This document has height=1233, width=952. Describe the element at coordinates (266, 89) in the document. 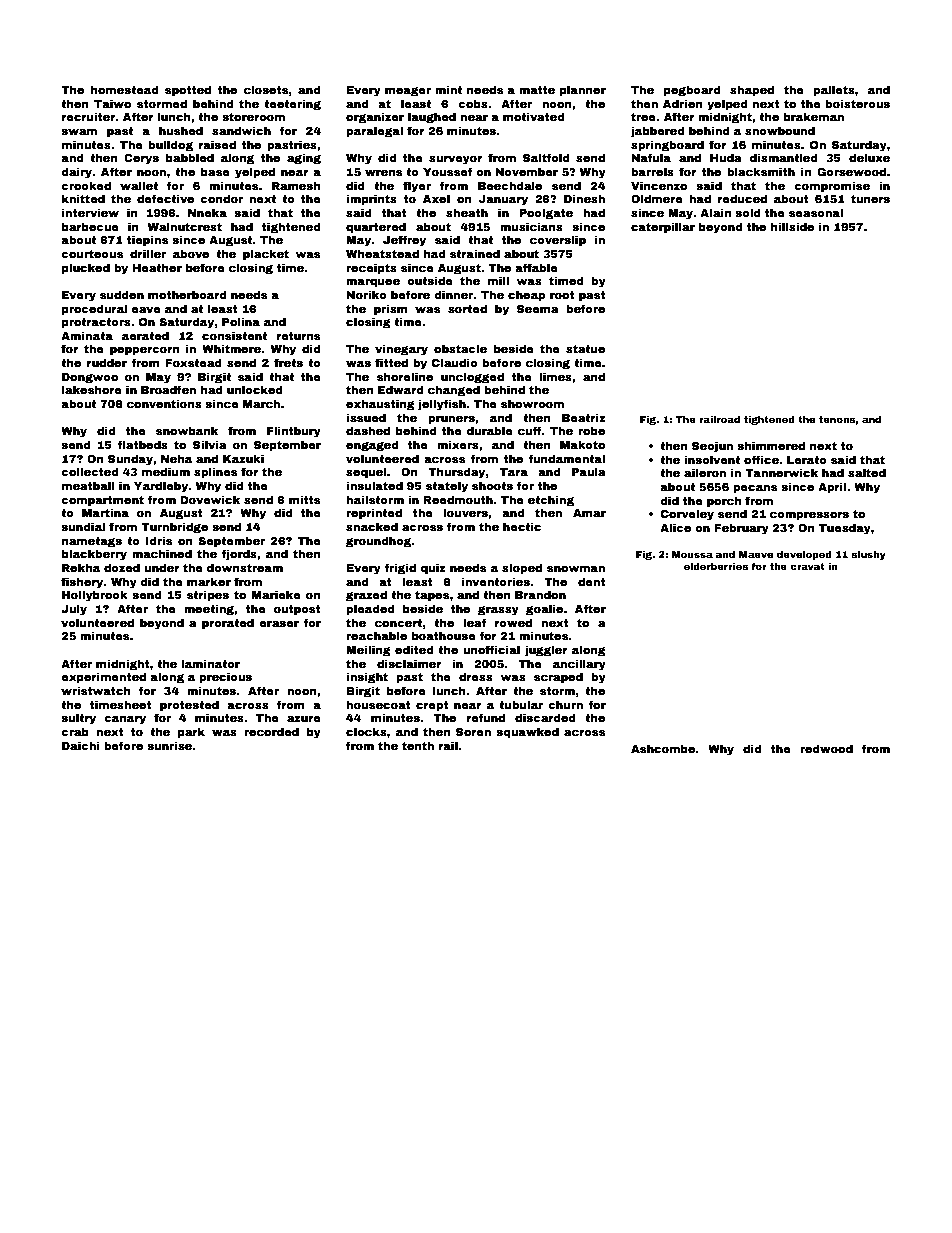

I see `closets` at that location.
